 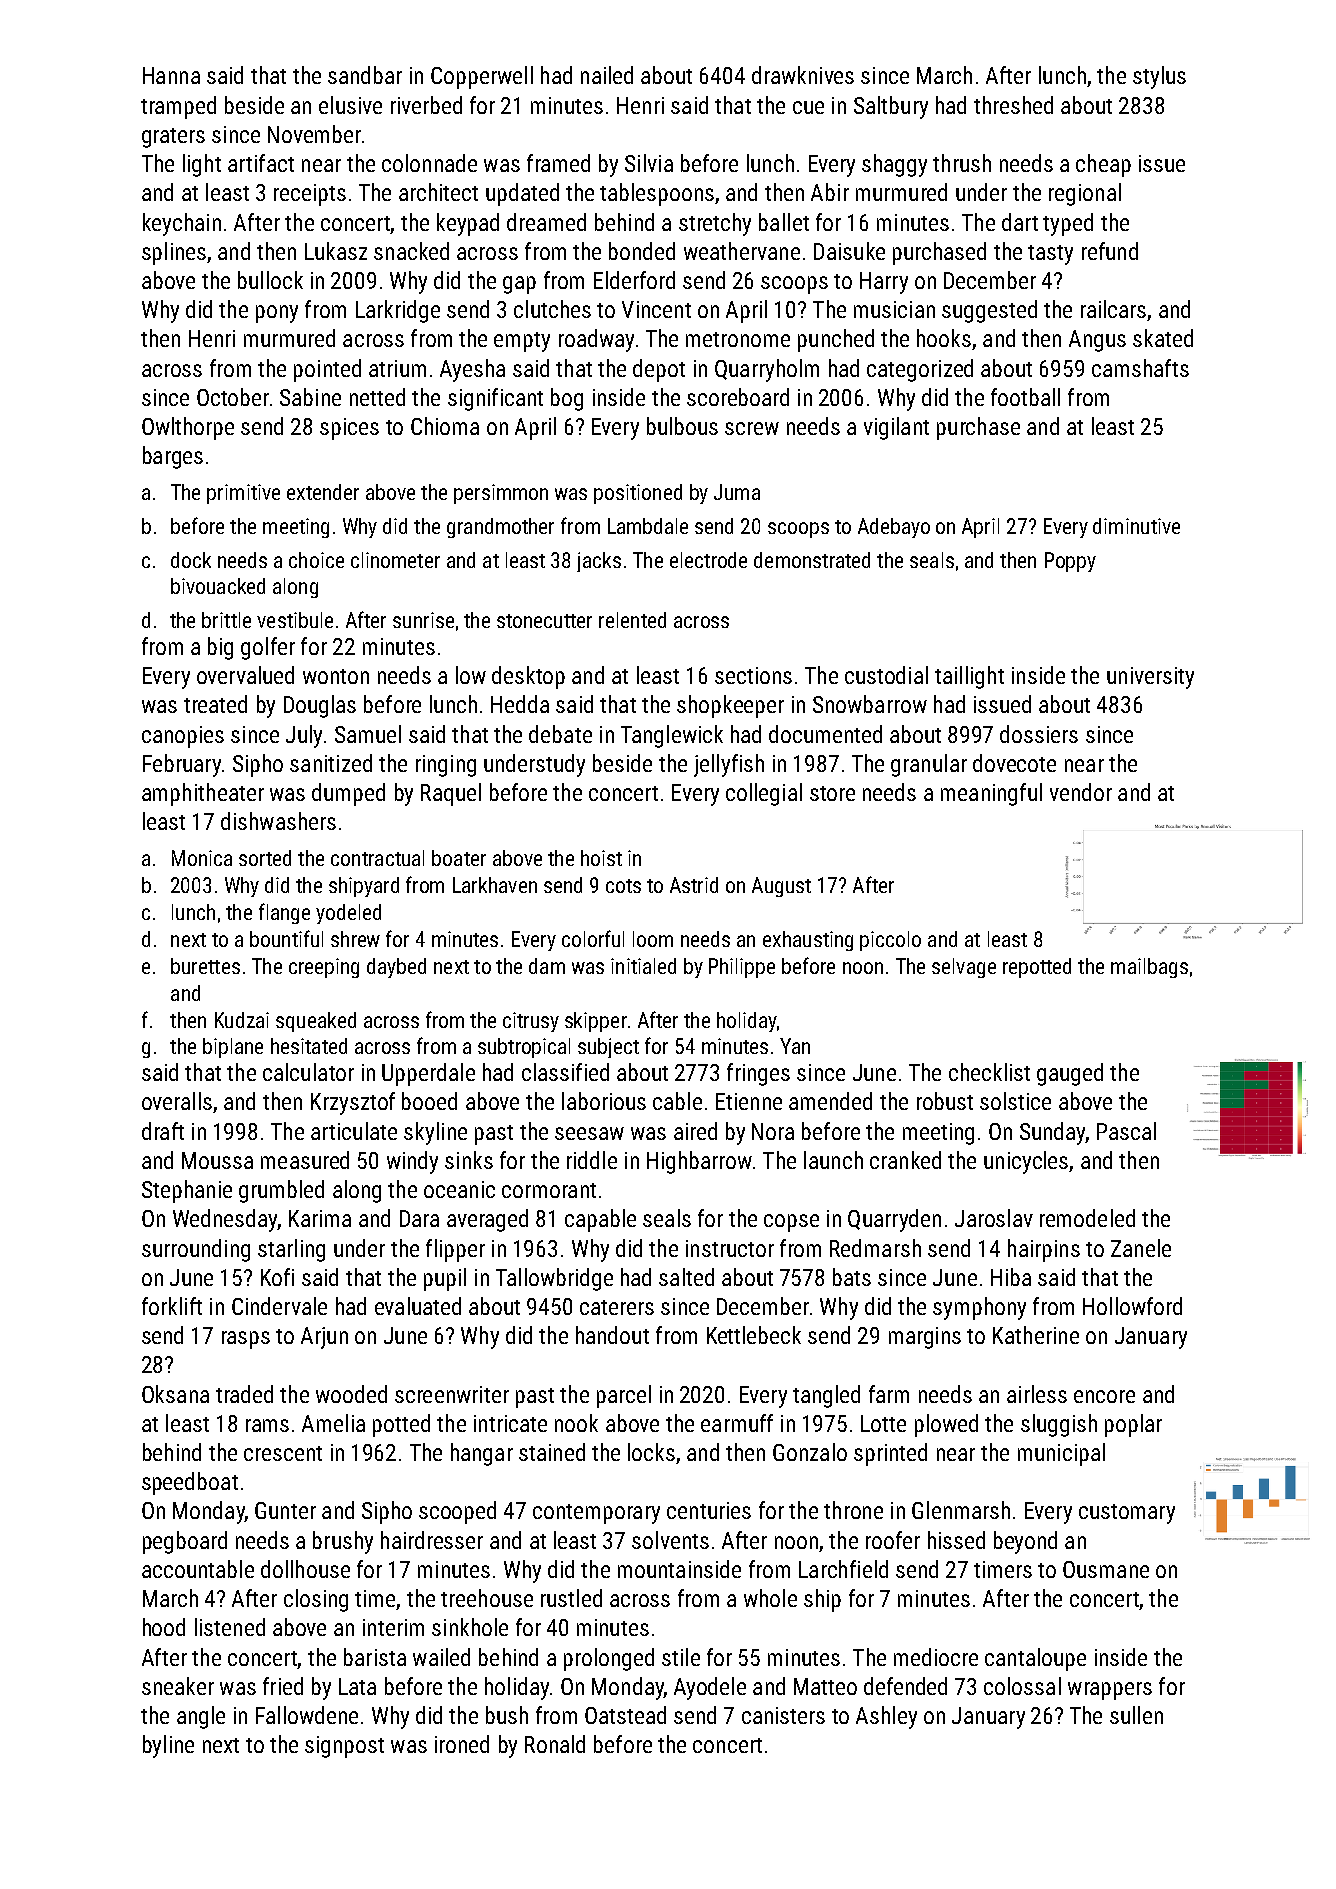 I want to click on accountable, so click(x=198, y=1569).
